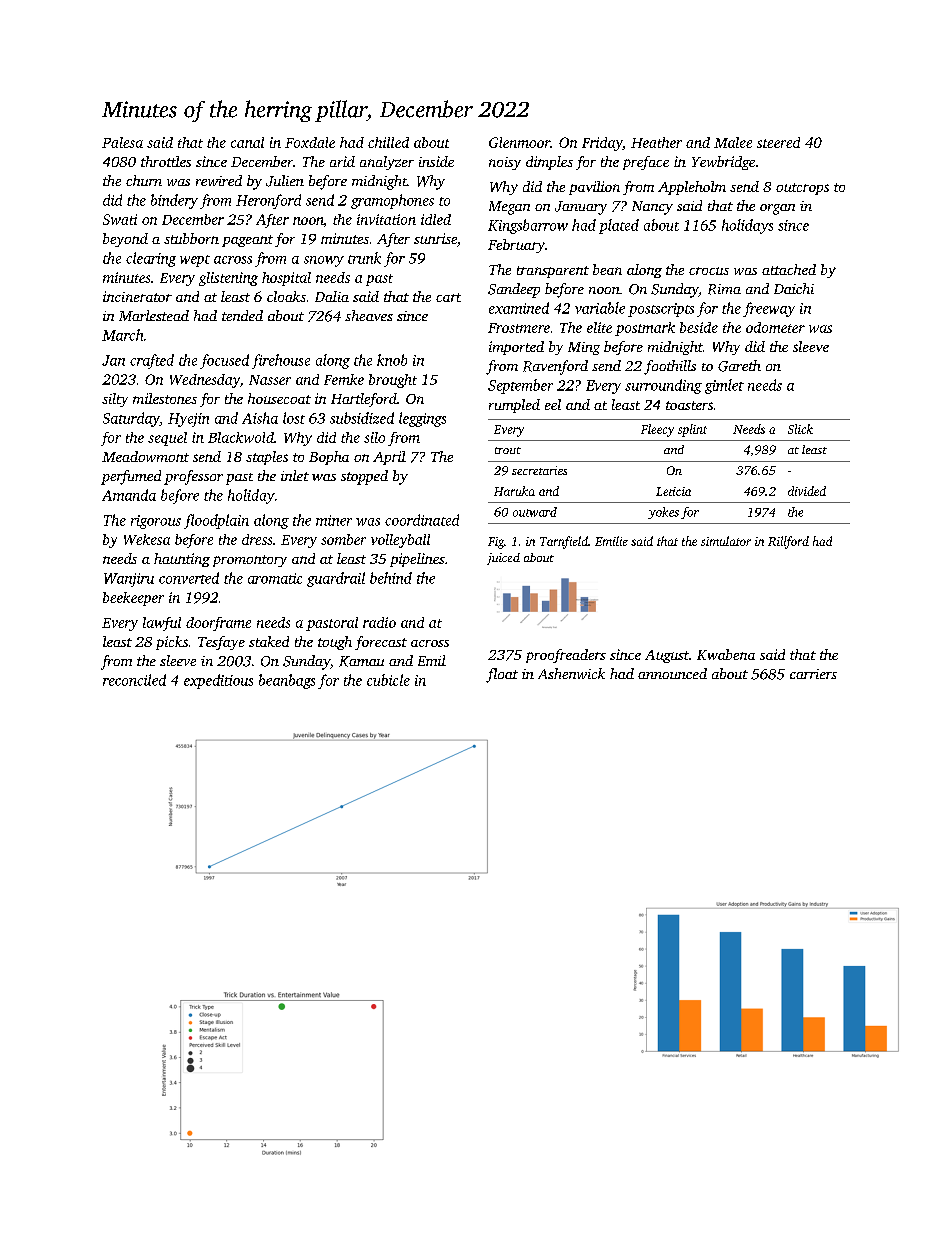 Image resolution: width=952 pixels, height=1233 pixels. Describe the element at coordinates (692, 188) in the image. I see `Appleholm` at that location.
